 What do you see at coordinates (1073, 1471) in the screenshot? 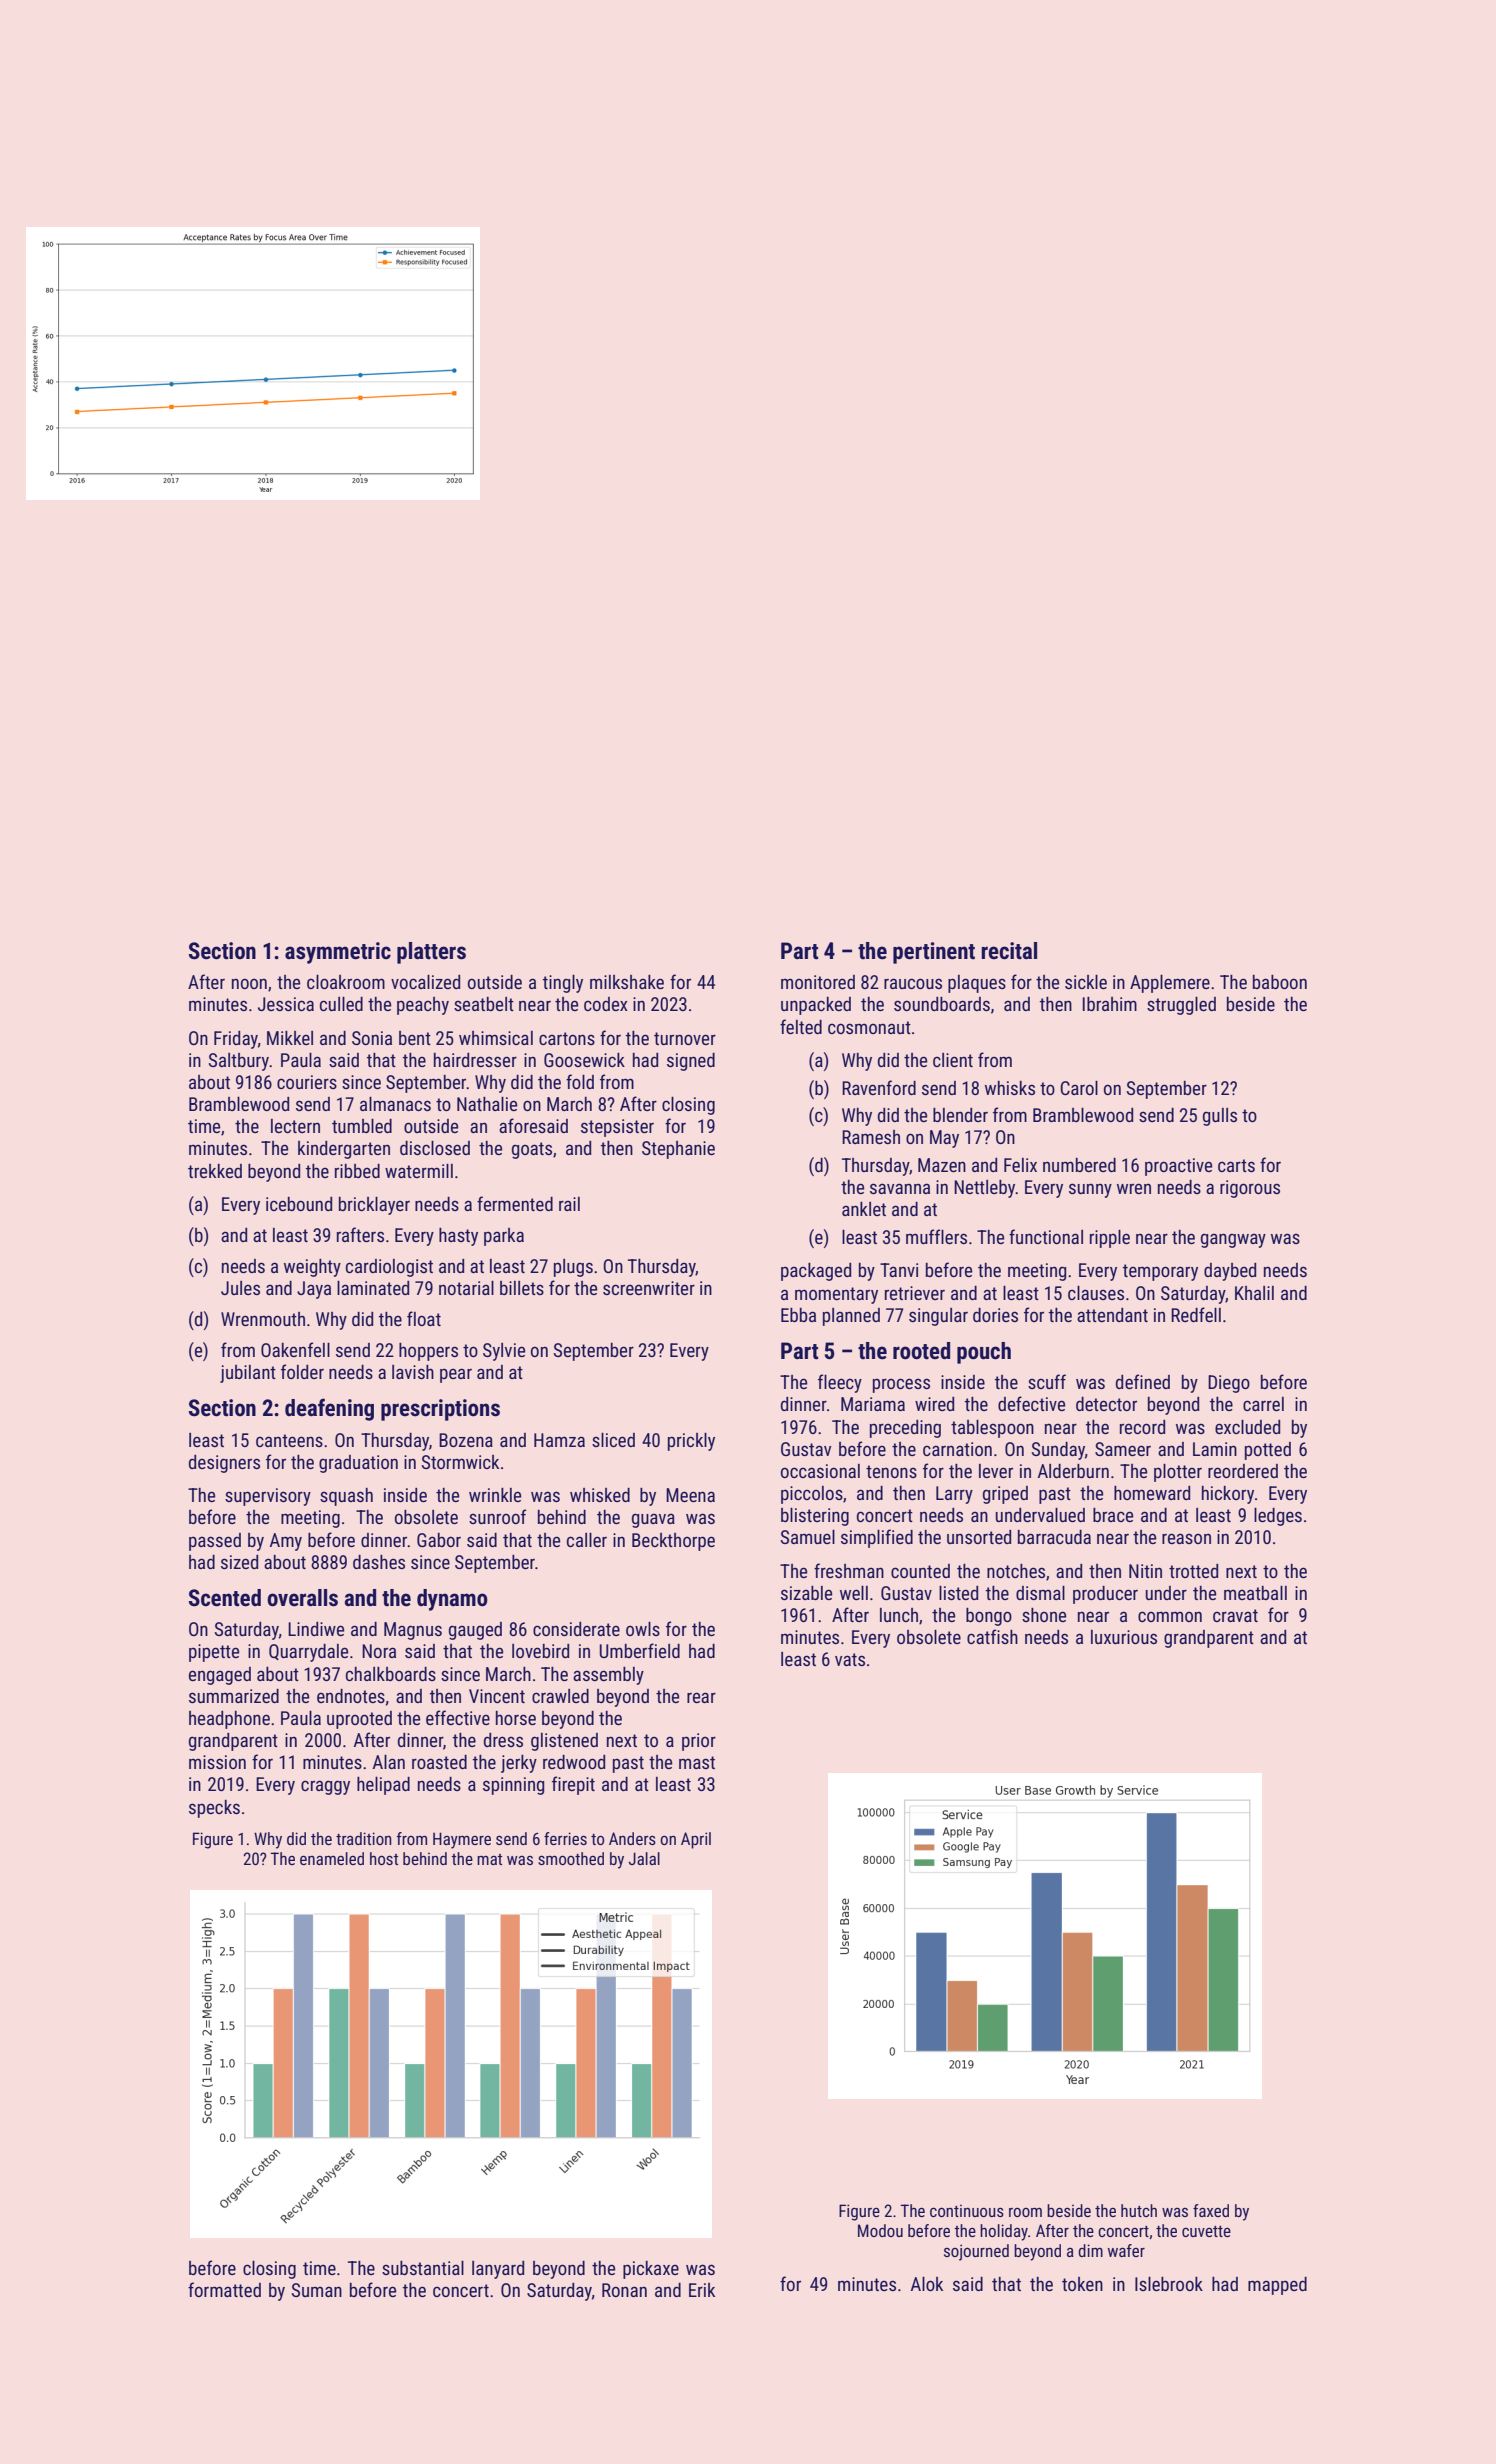
I see `Alderburn` at bounding box center [1073, 1471].
